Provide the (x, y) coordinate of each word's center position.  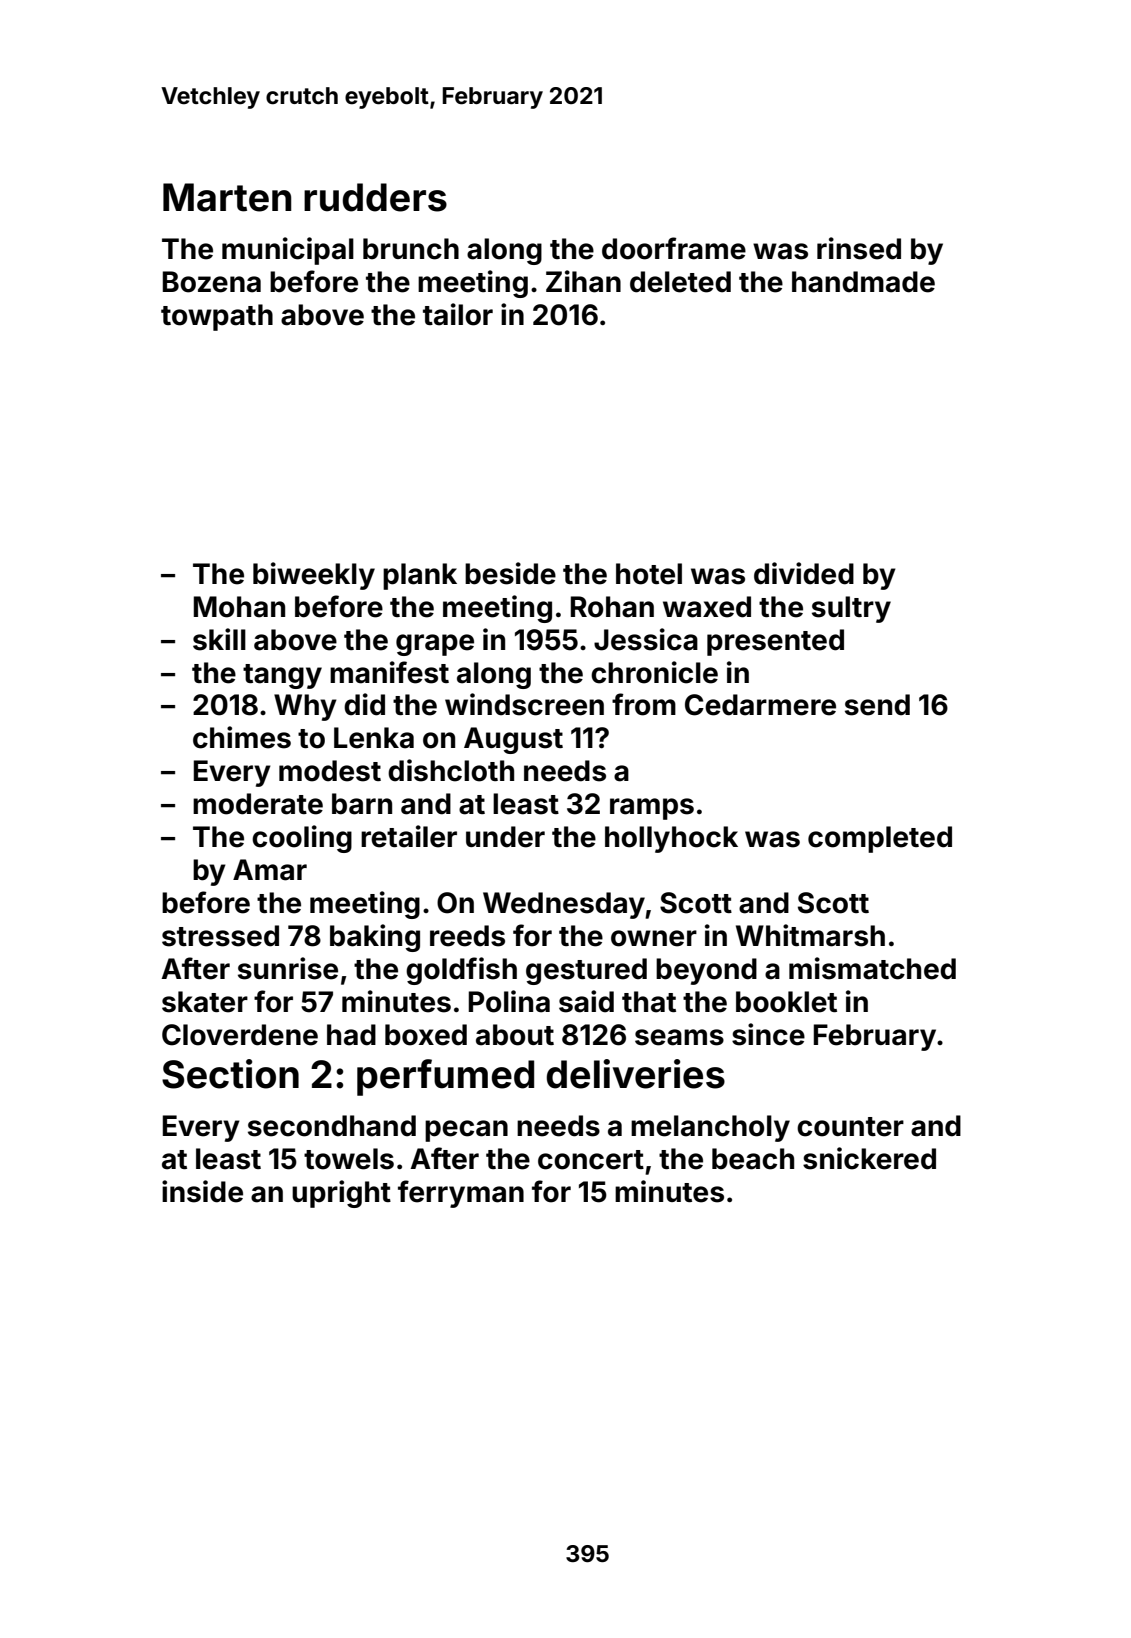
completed (880, 839)
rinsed (859, 248)
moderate (258, 804)
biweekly (314, 576)
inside (202, 1191)
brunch (411, 249)
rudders (375, 197)
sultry (851, 609)
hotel (649, 574)
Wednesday (564, 905)
